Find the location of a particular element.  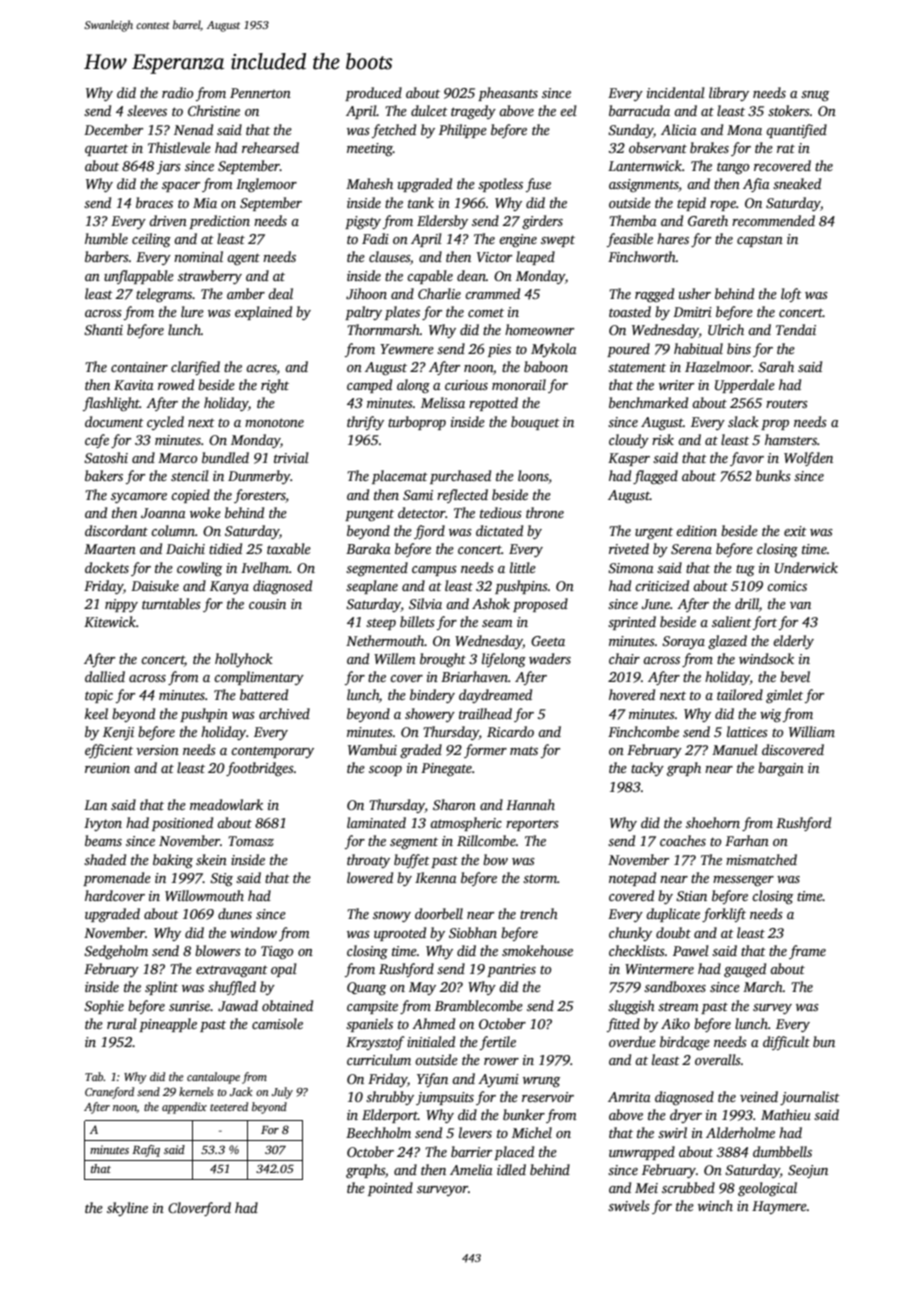

lowered is located at coordinates (370, 877).
